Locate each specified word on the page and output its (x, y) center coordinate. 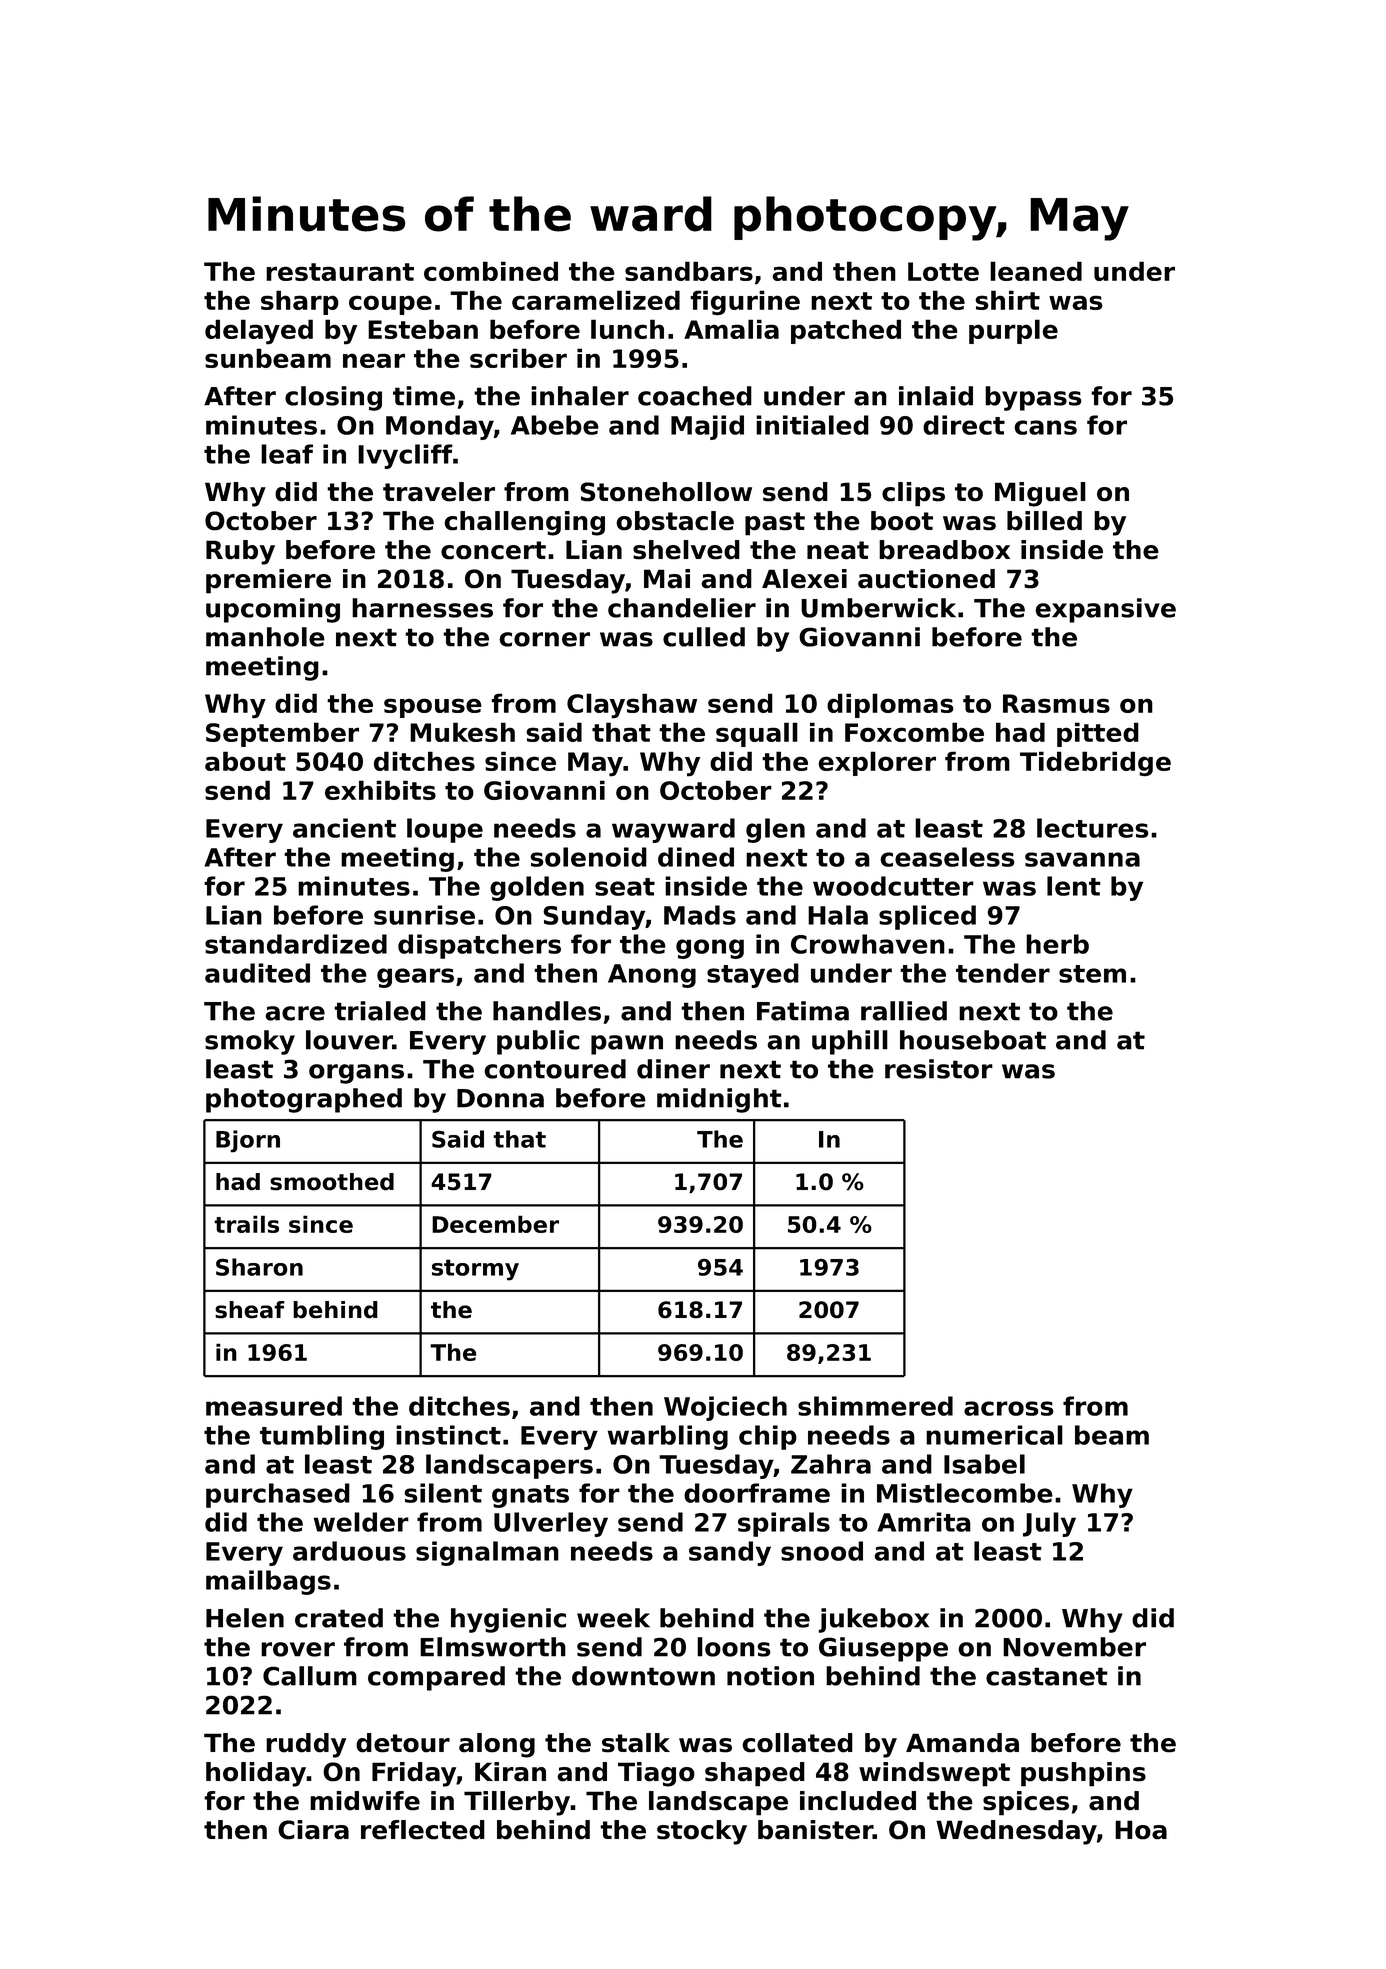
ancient (344, 828)
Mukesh (462, 732)
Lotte (943, 271)
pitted (1098, 734)
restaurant (340, 272)
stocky (702, 1832)
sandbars (689, 271)
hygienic (508, 1620)
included (858, 1801)
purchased (278, 1495)
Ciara (313, 1830)
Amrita (924, 1522)
